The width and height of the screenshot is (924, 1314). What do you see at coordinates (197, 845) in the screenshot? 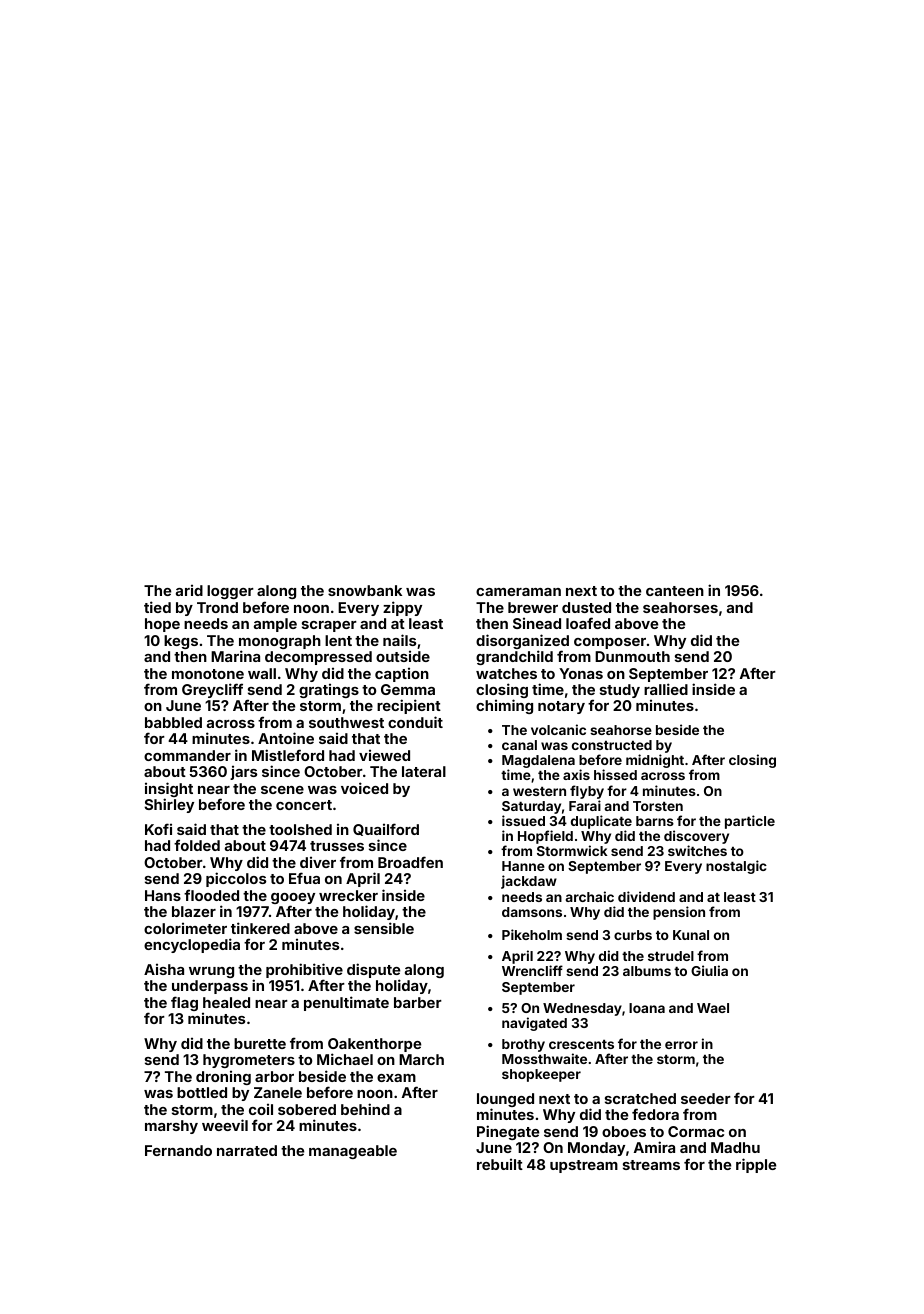
I see `folded` at bounding box center [197, 845].
